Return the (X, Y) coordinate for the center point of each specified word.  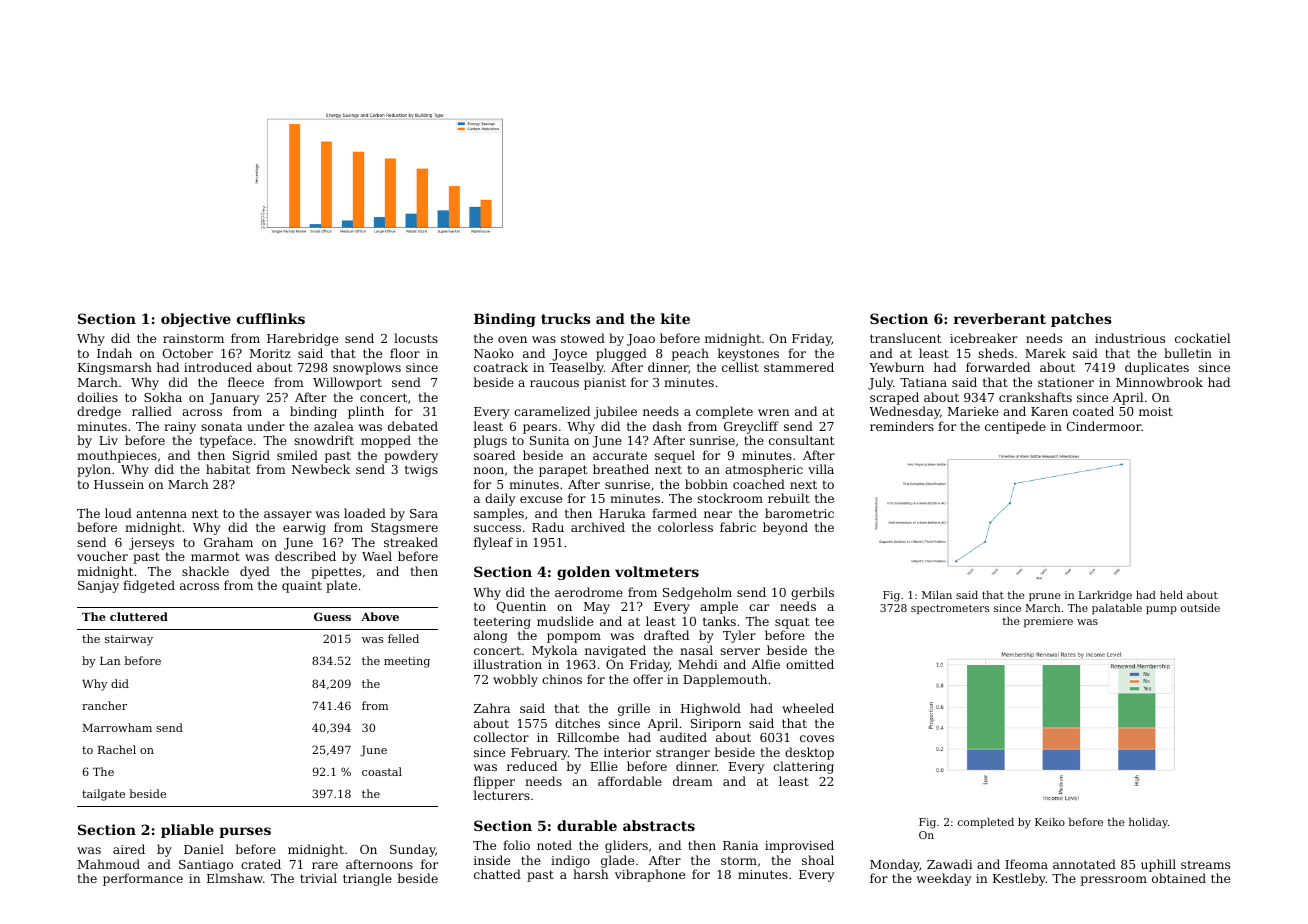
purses (245, 832)
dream (693, 781)
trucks (566, 318)
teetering (502, 623)
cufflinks (271, 318)
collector (501, 737)
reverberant (1000, 318)
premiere (1048, 622)
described (305, 556)
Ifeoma (1026, 864)
